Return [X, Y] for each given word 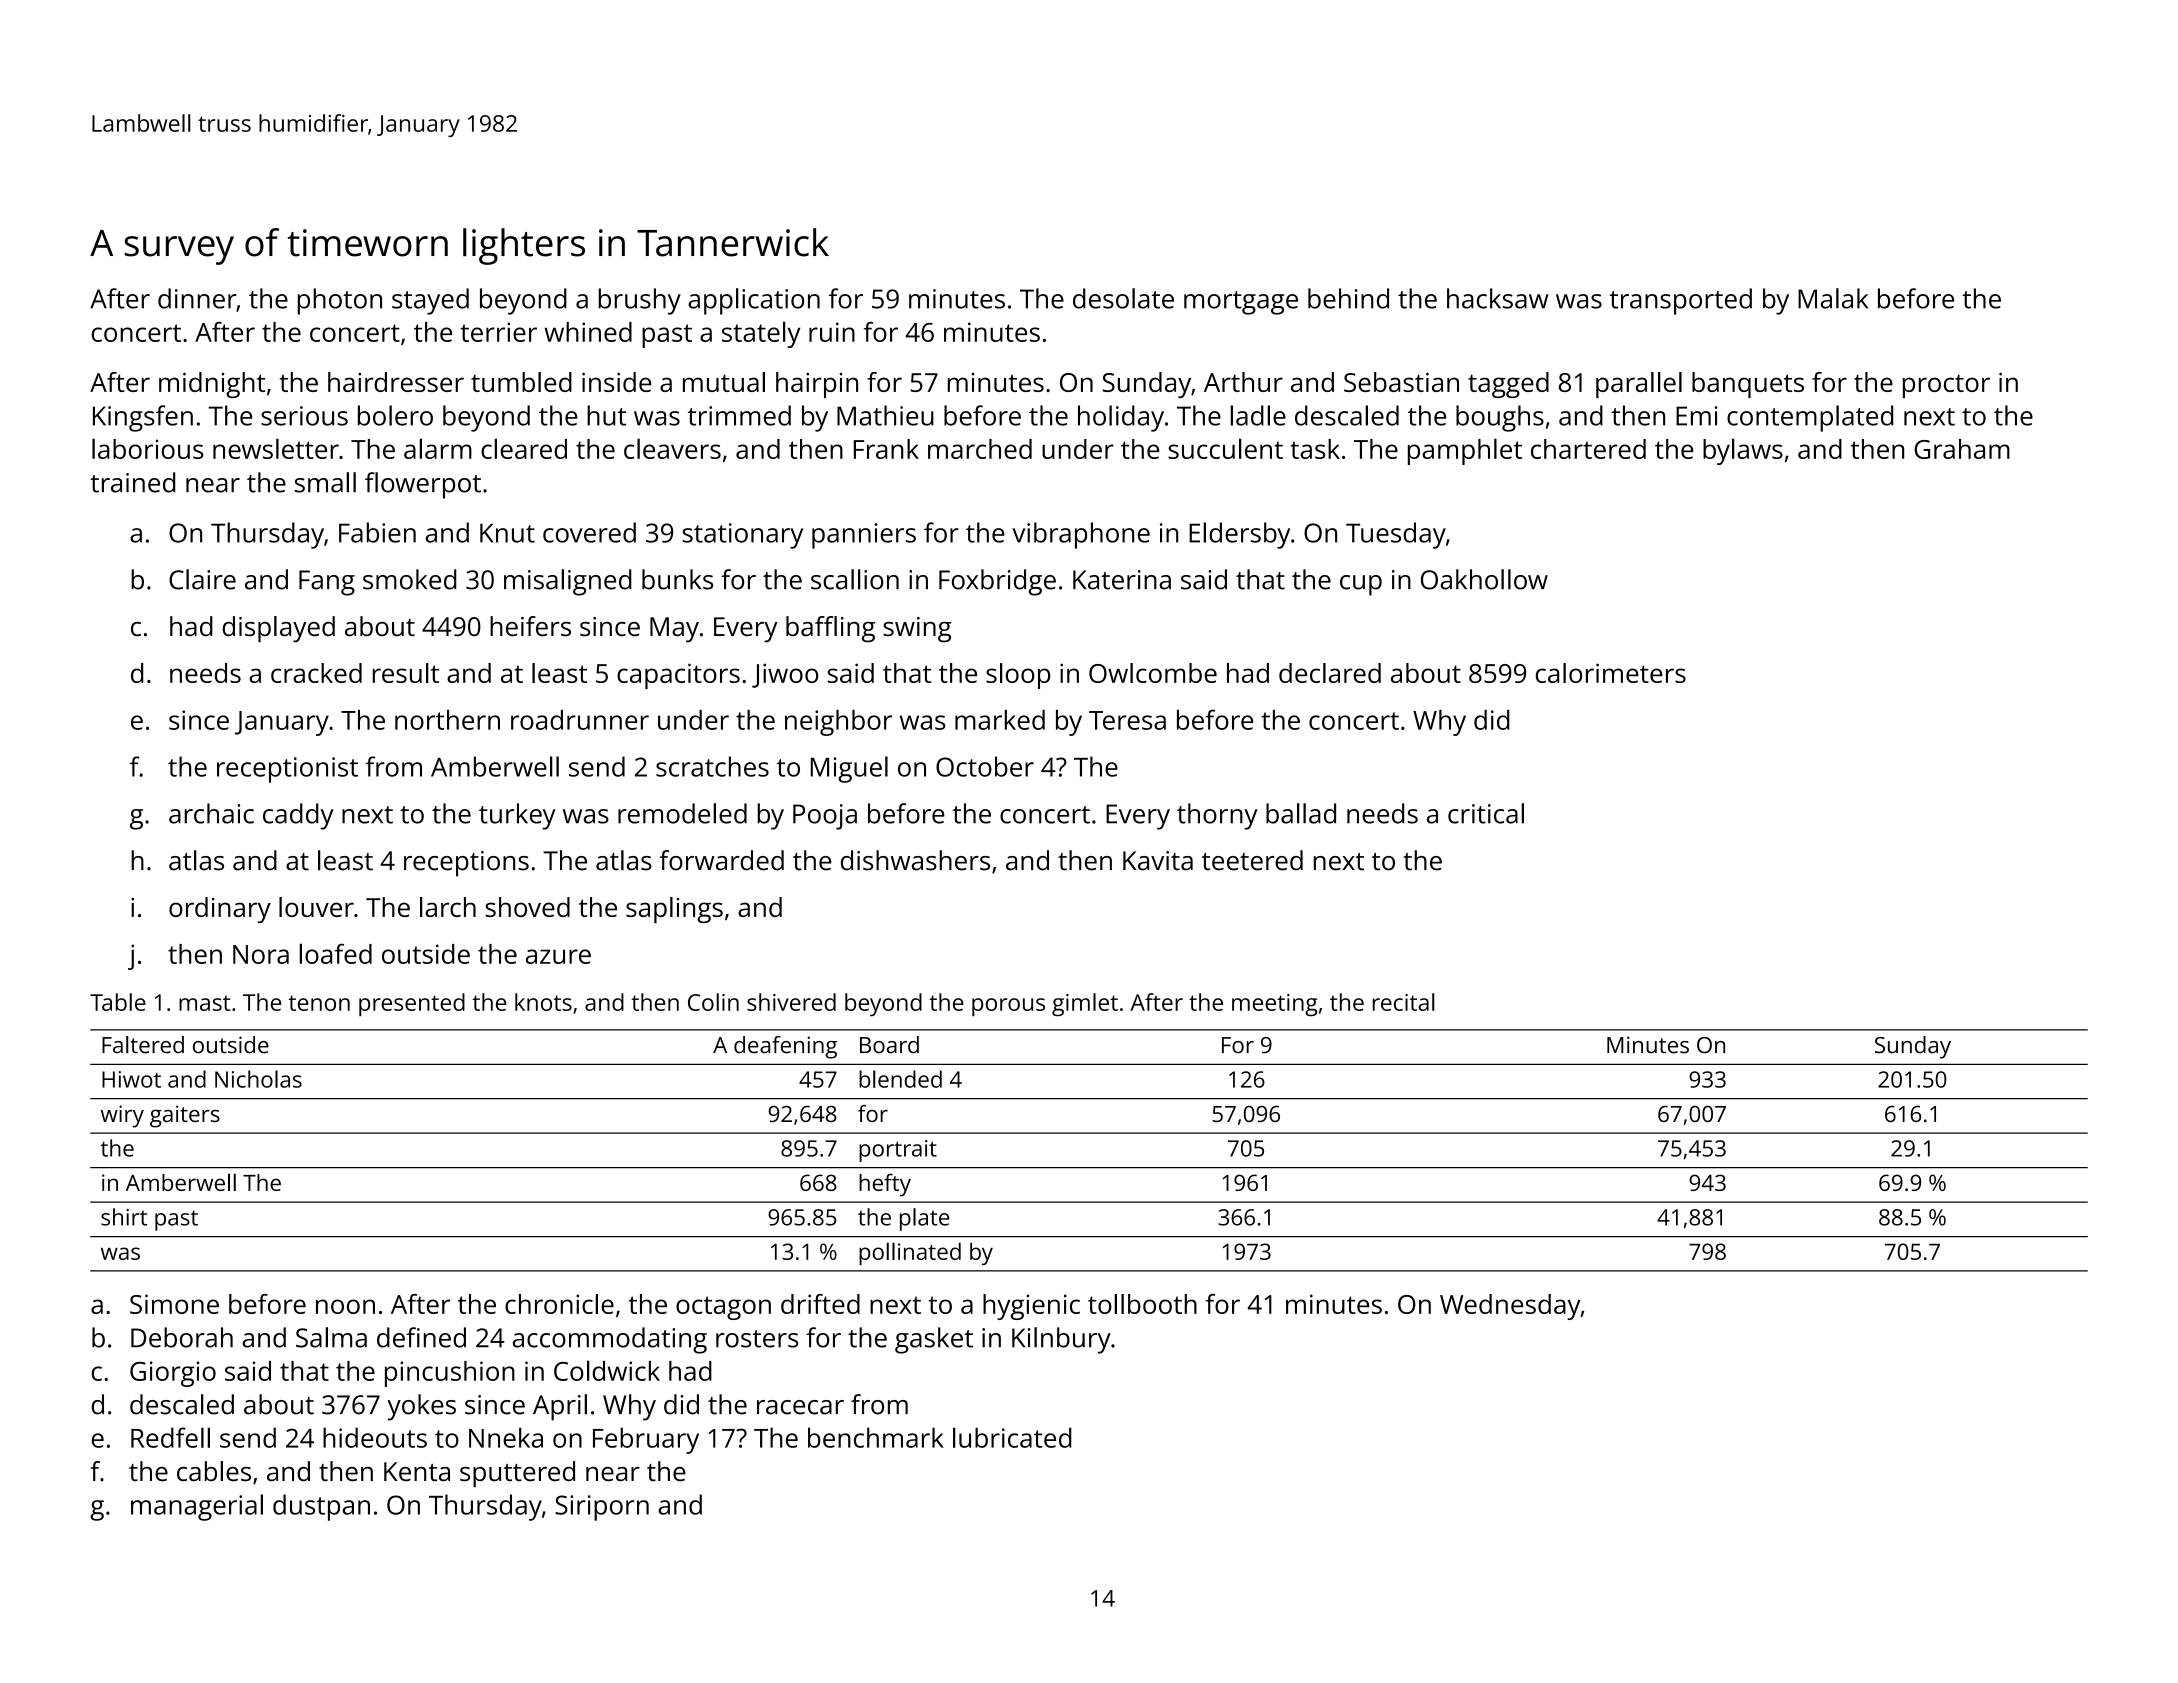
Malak [1833, 298]
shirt [124, 1217]
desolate [1123, 298]
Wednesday [1510, 1307]
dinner [197, 298]
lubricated [1012, 1437]
